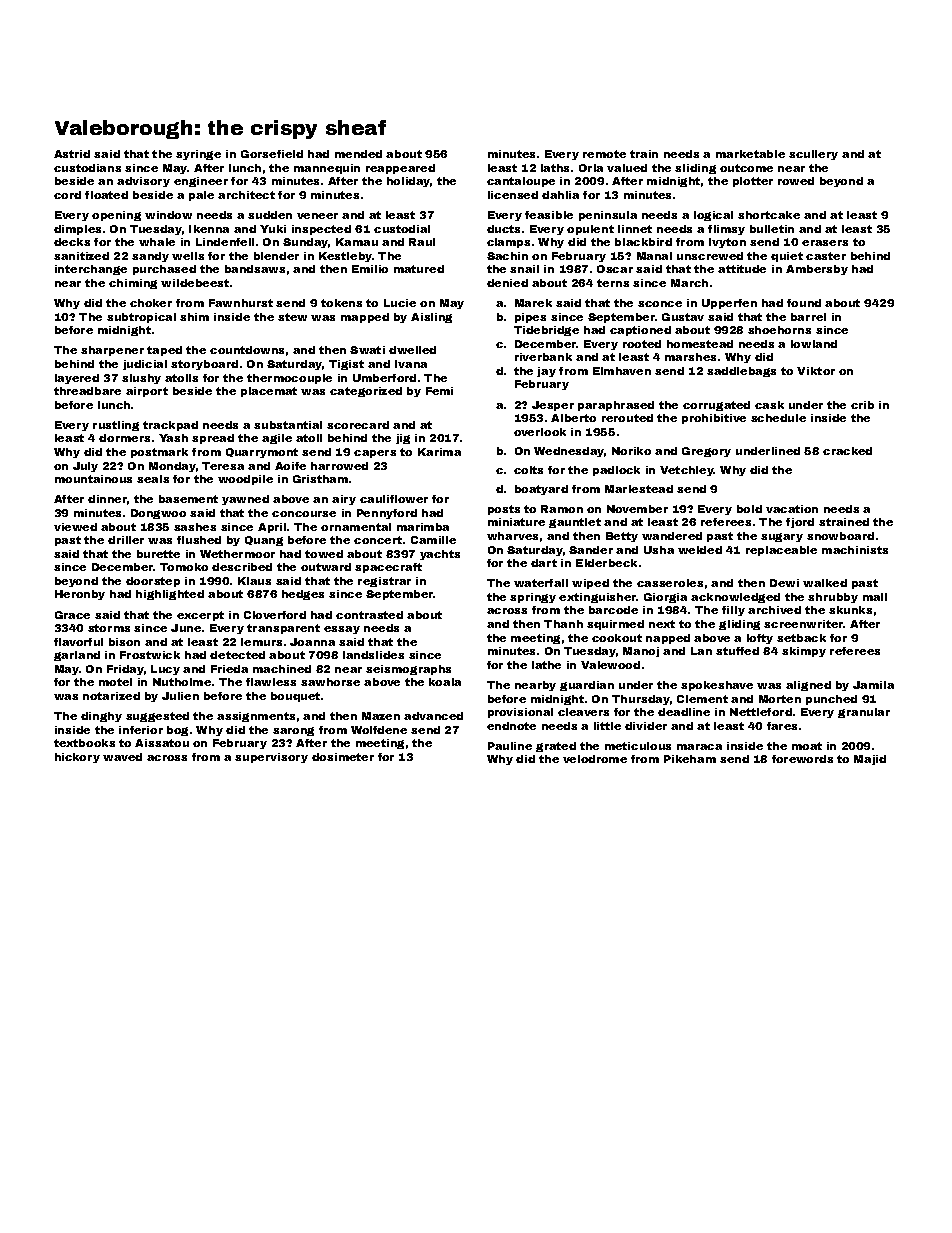 This document has height=1233, width=952. I want to click on scullery, so click(813, 155).
